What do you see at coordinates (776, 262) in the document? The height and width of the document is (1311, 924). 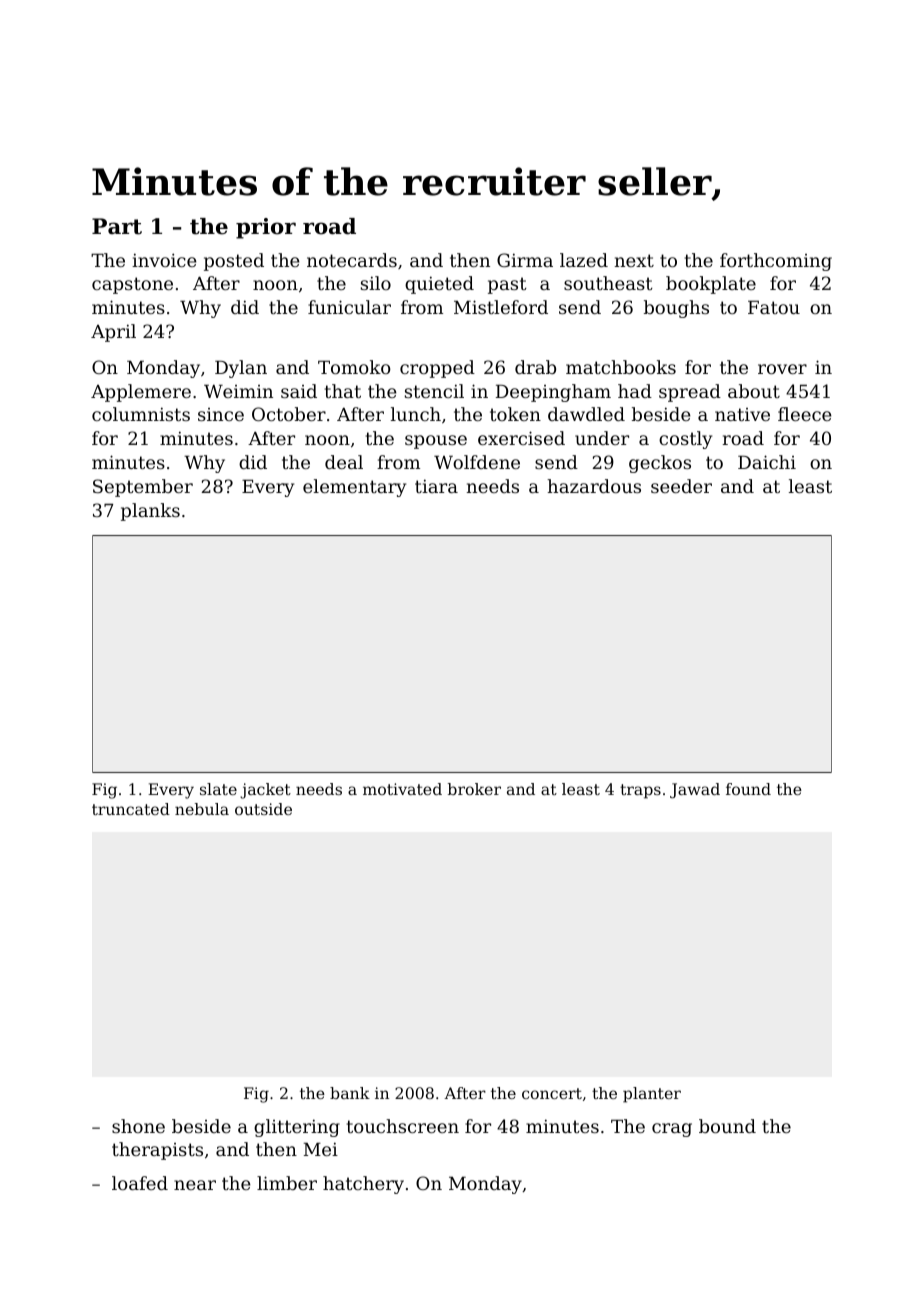 I see `forthcoming` at bounding box center [776, 262].
